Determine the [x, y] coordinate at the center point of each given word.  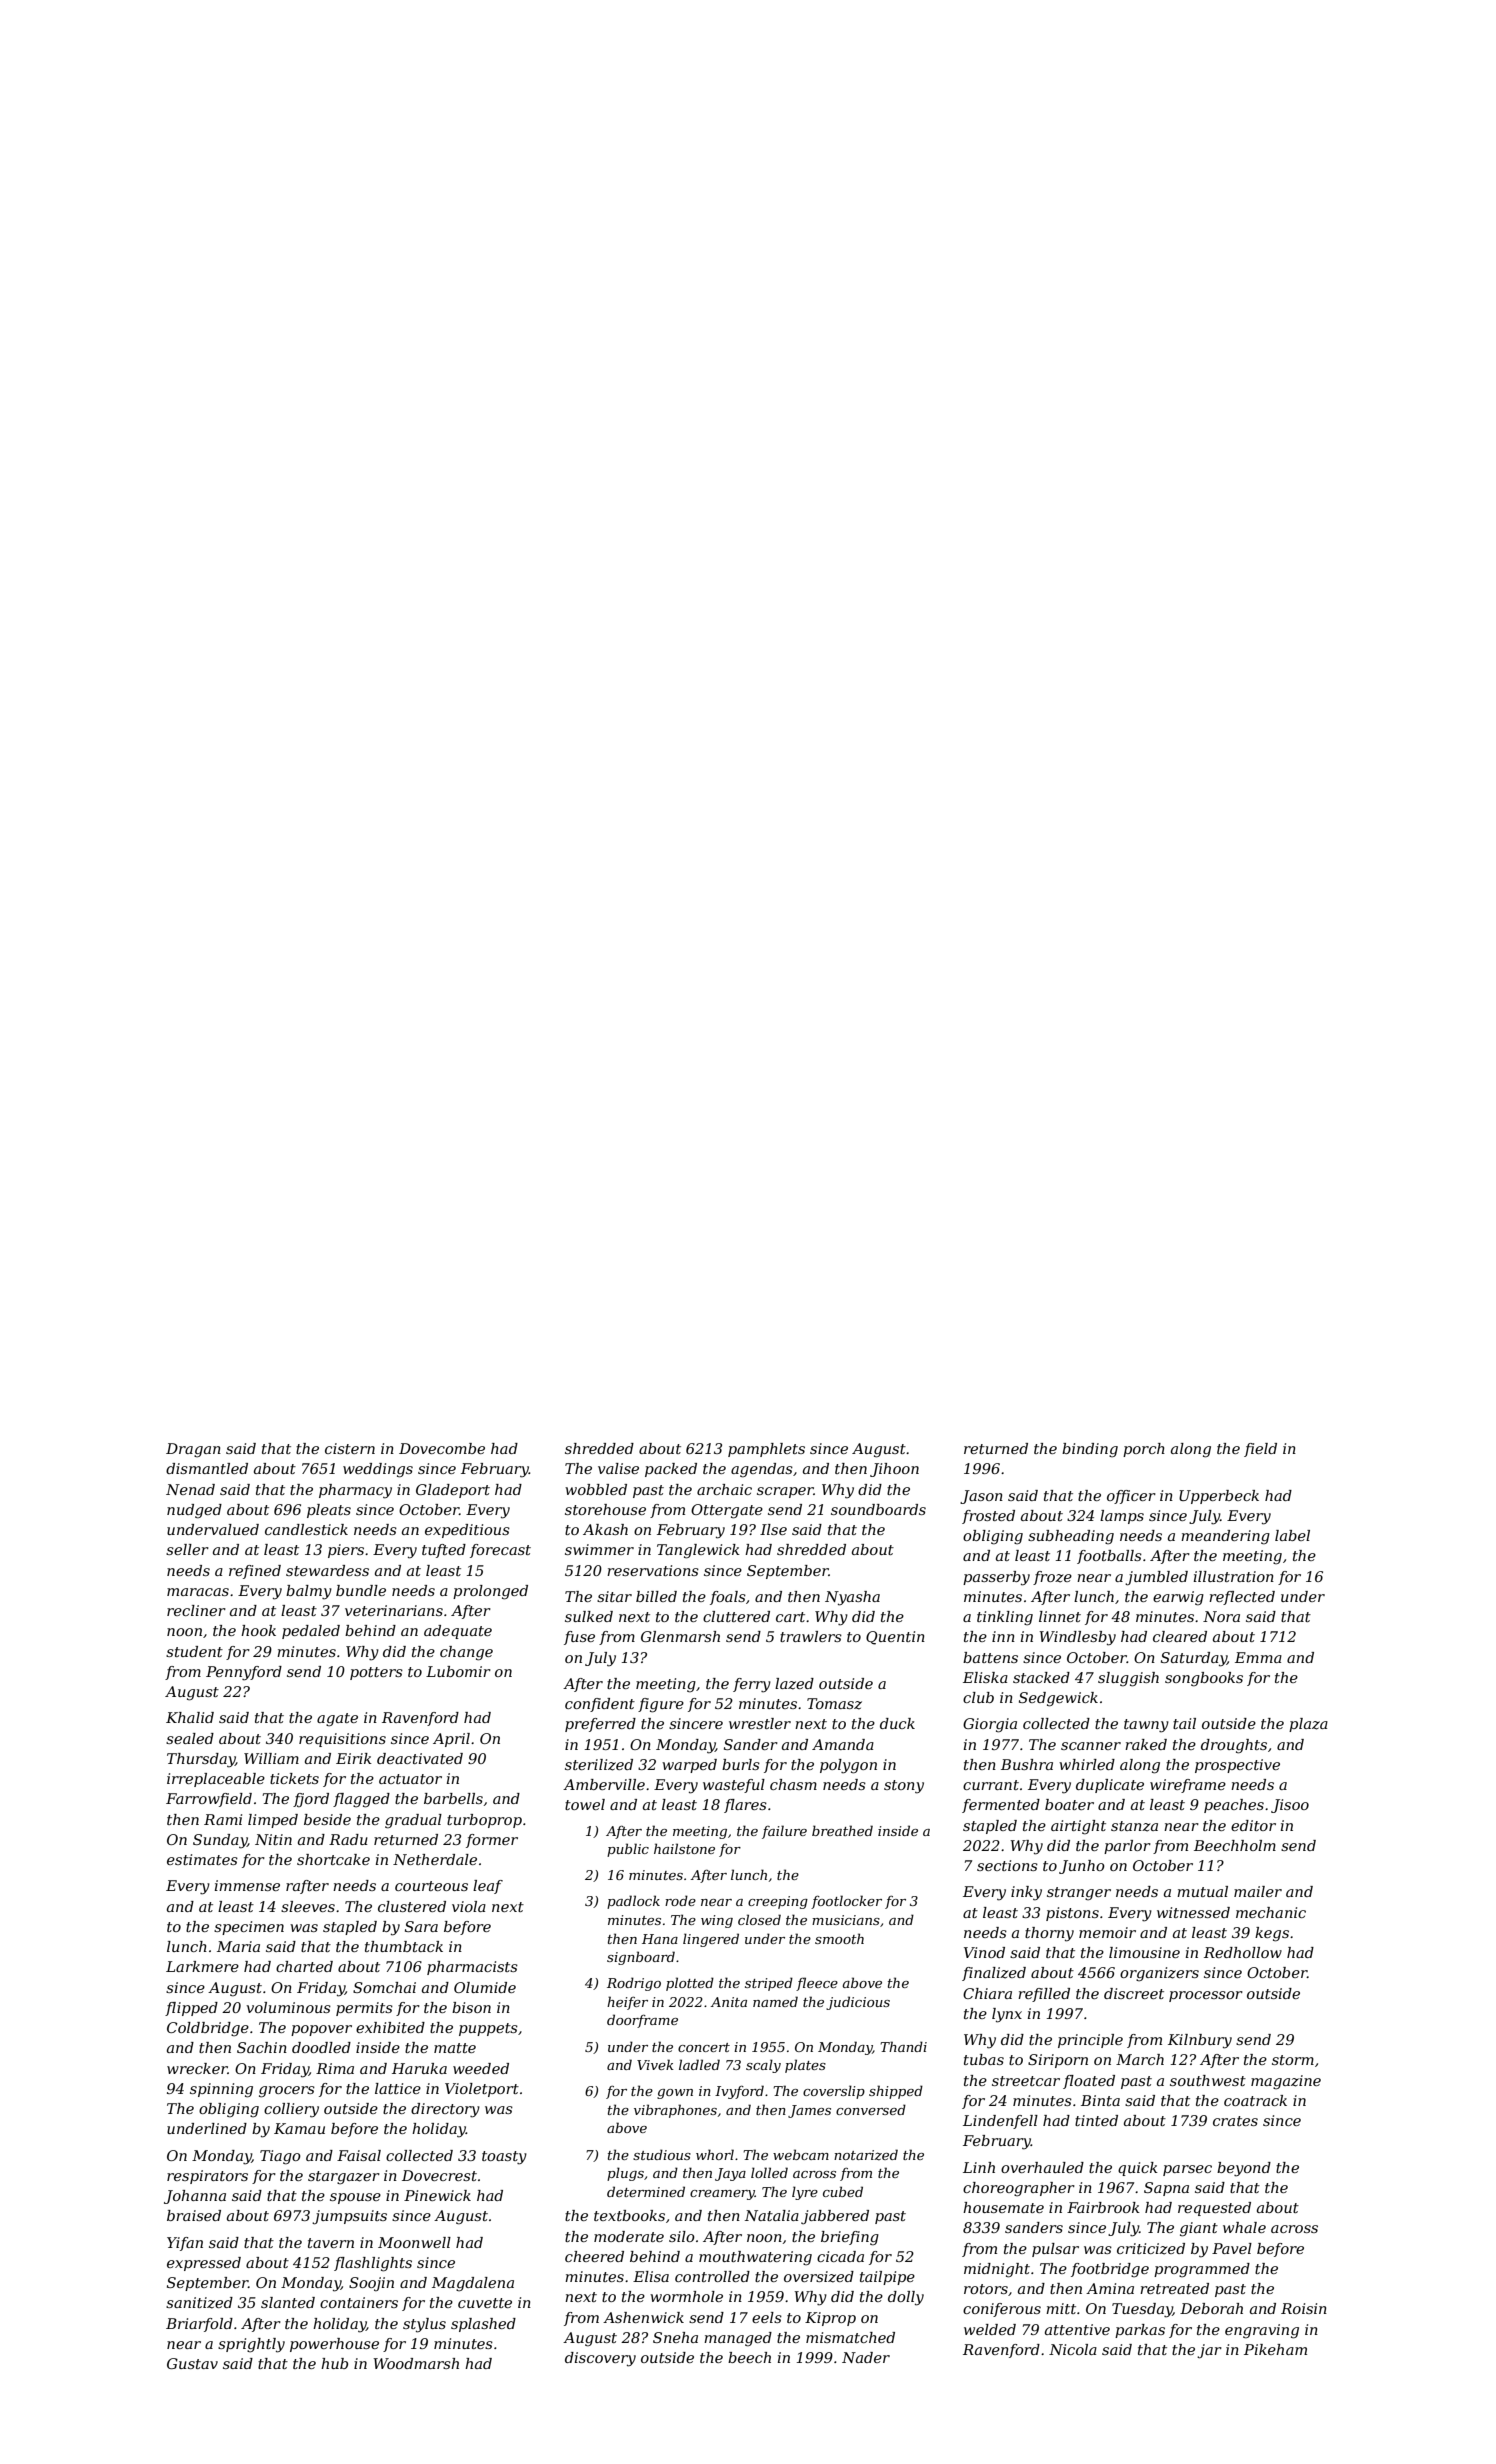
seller [187, 1549]
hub [334, 2363]
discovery [600, 2359]
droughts [1234, 1746]
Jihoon [894, 1470]
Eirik [354, 1758]
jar [1209, 2351]
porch [1144, 1450]
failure [784, 1832]
